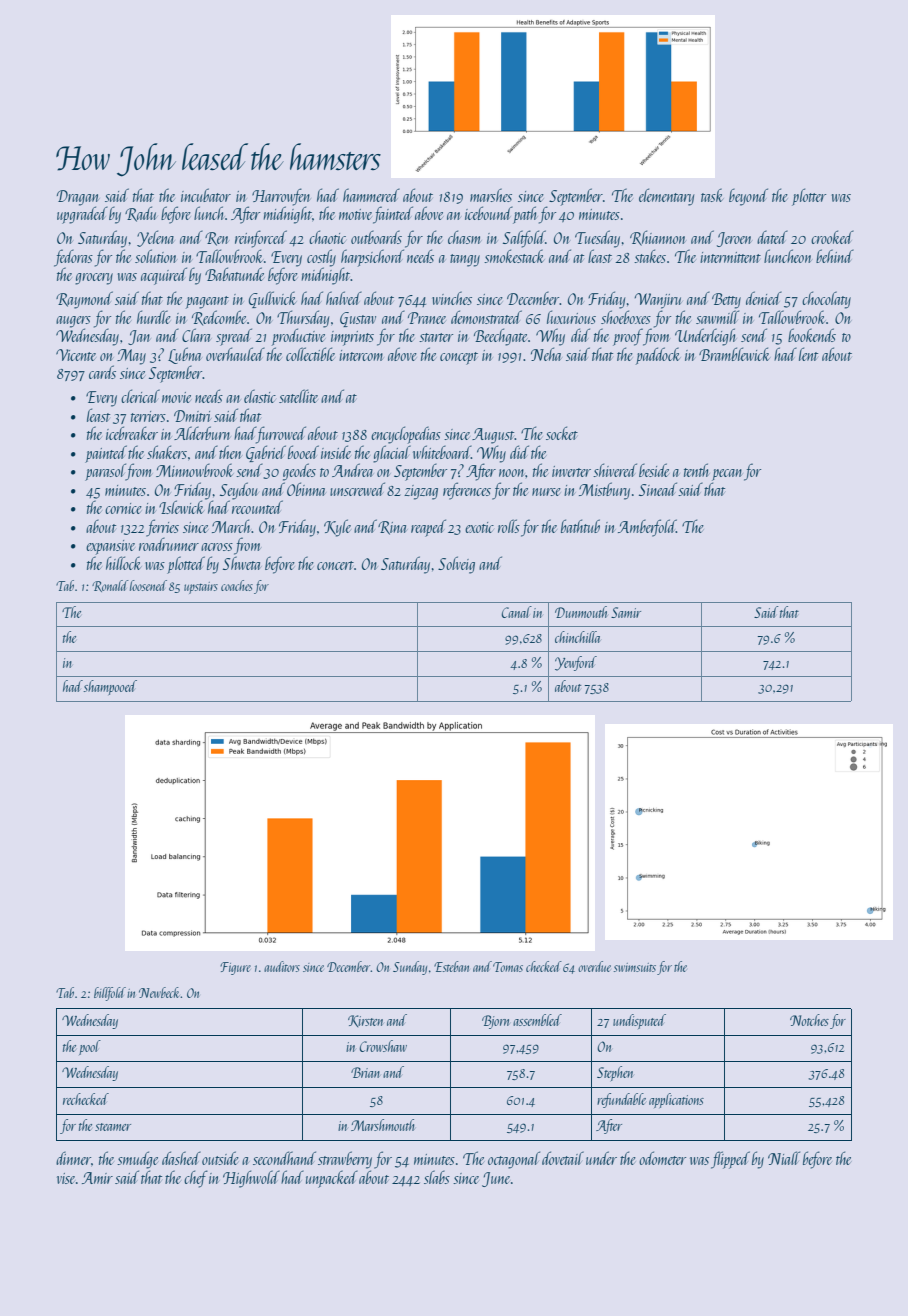 The height and width of the screenshot is (1316, 908). What do you see at coordinates (812, 335) in the screenshot?
I see `bookends` at bounding box center [812, 335].
